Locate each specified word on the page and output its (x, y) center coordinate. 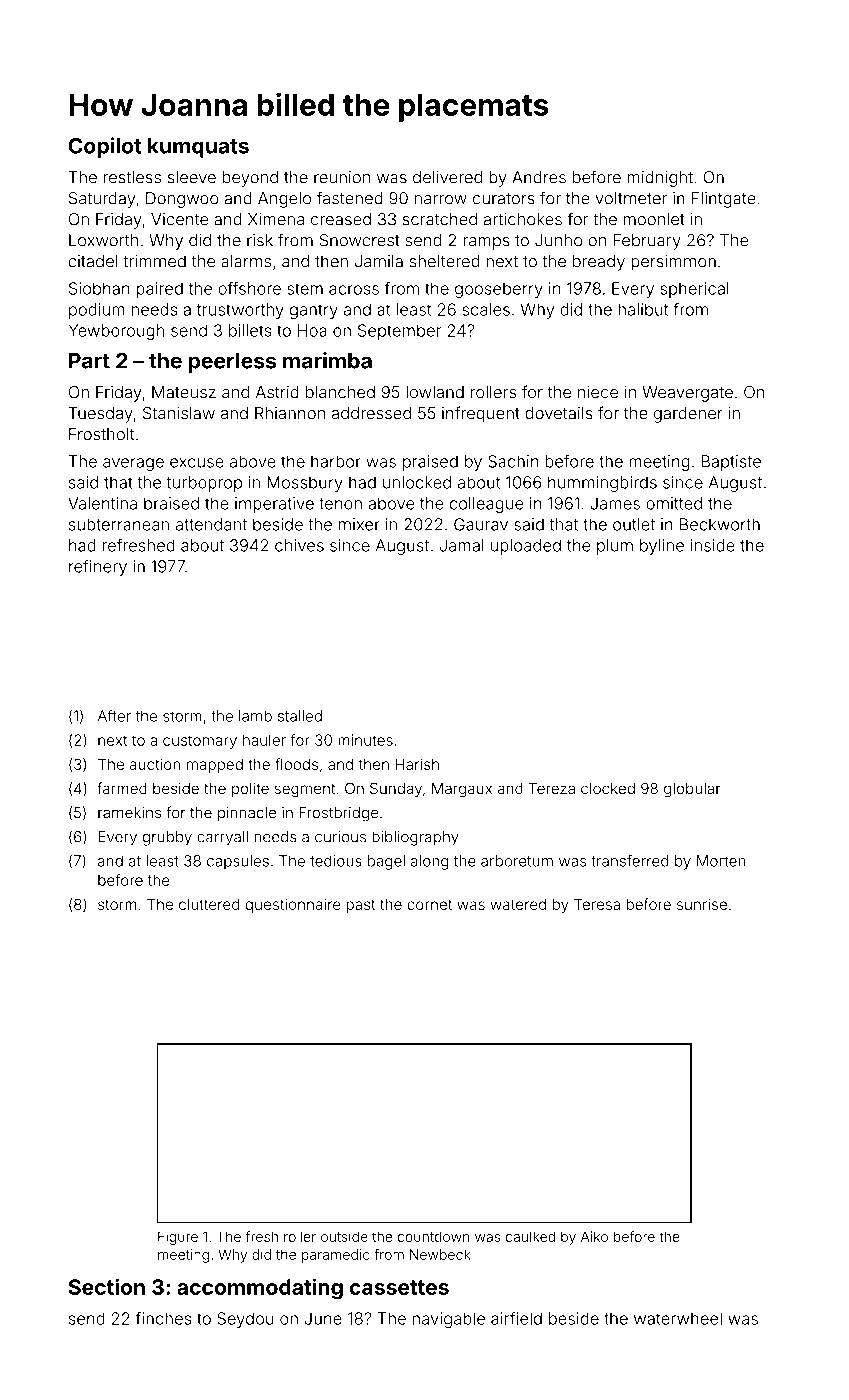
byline (662, 547)
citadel (93, 261)
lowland (435, 392)
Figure (178, 1238)
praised (430, 463)
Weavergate (687, 394)
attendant (211, 524)
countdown (433, 1236)
